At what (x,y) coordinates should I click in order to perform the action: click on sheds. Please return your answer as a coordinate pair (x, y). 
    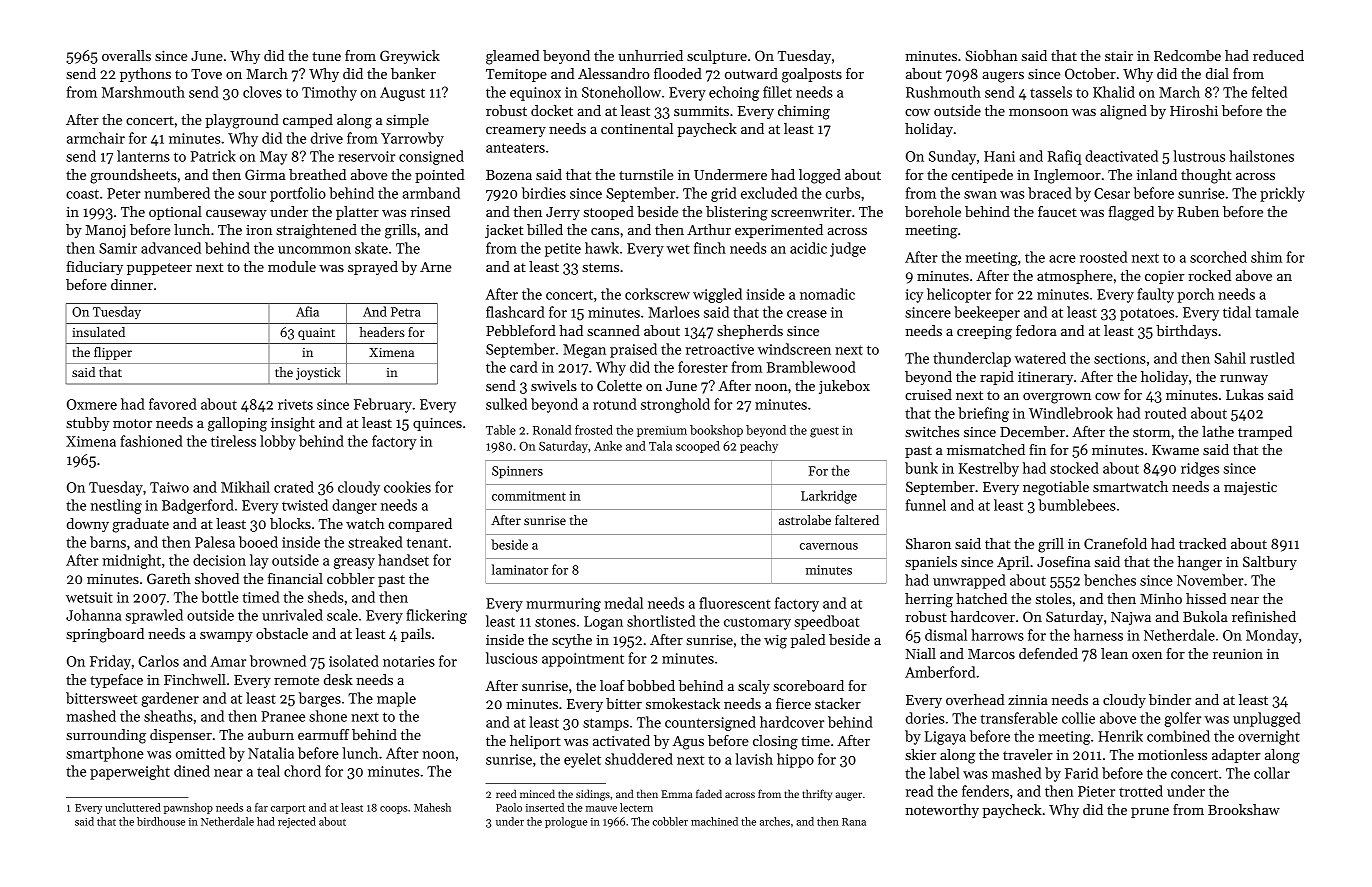
    Looking at the image, I should click on (326, 597).
